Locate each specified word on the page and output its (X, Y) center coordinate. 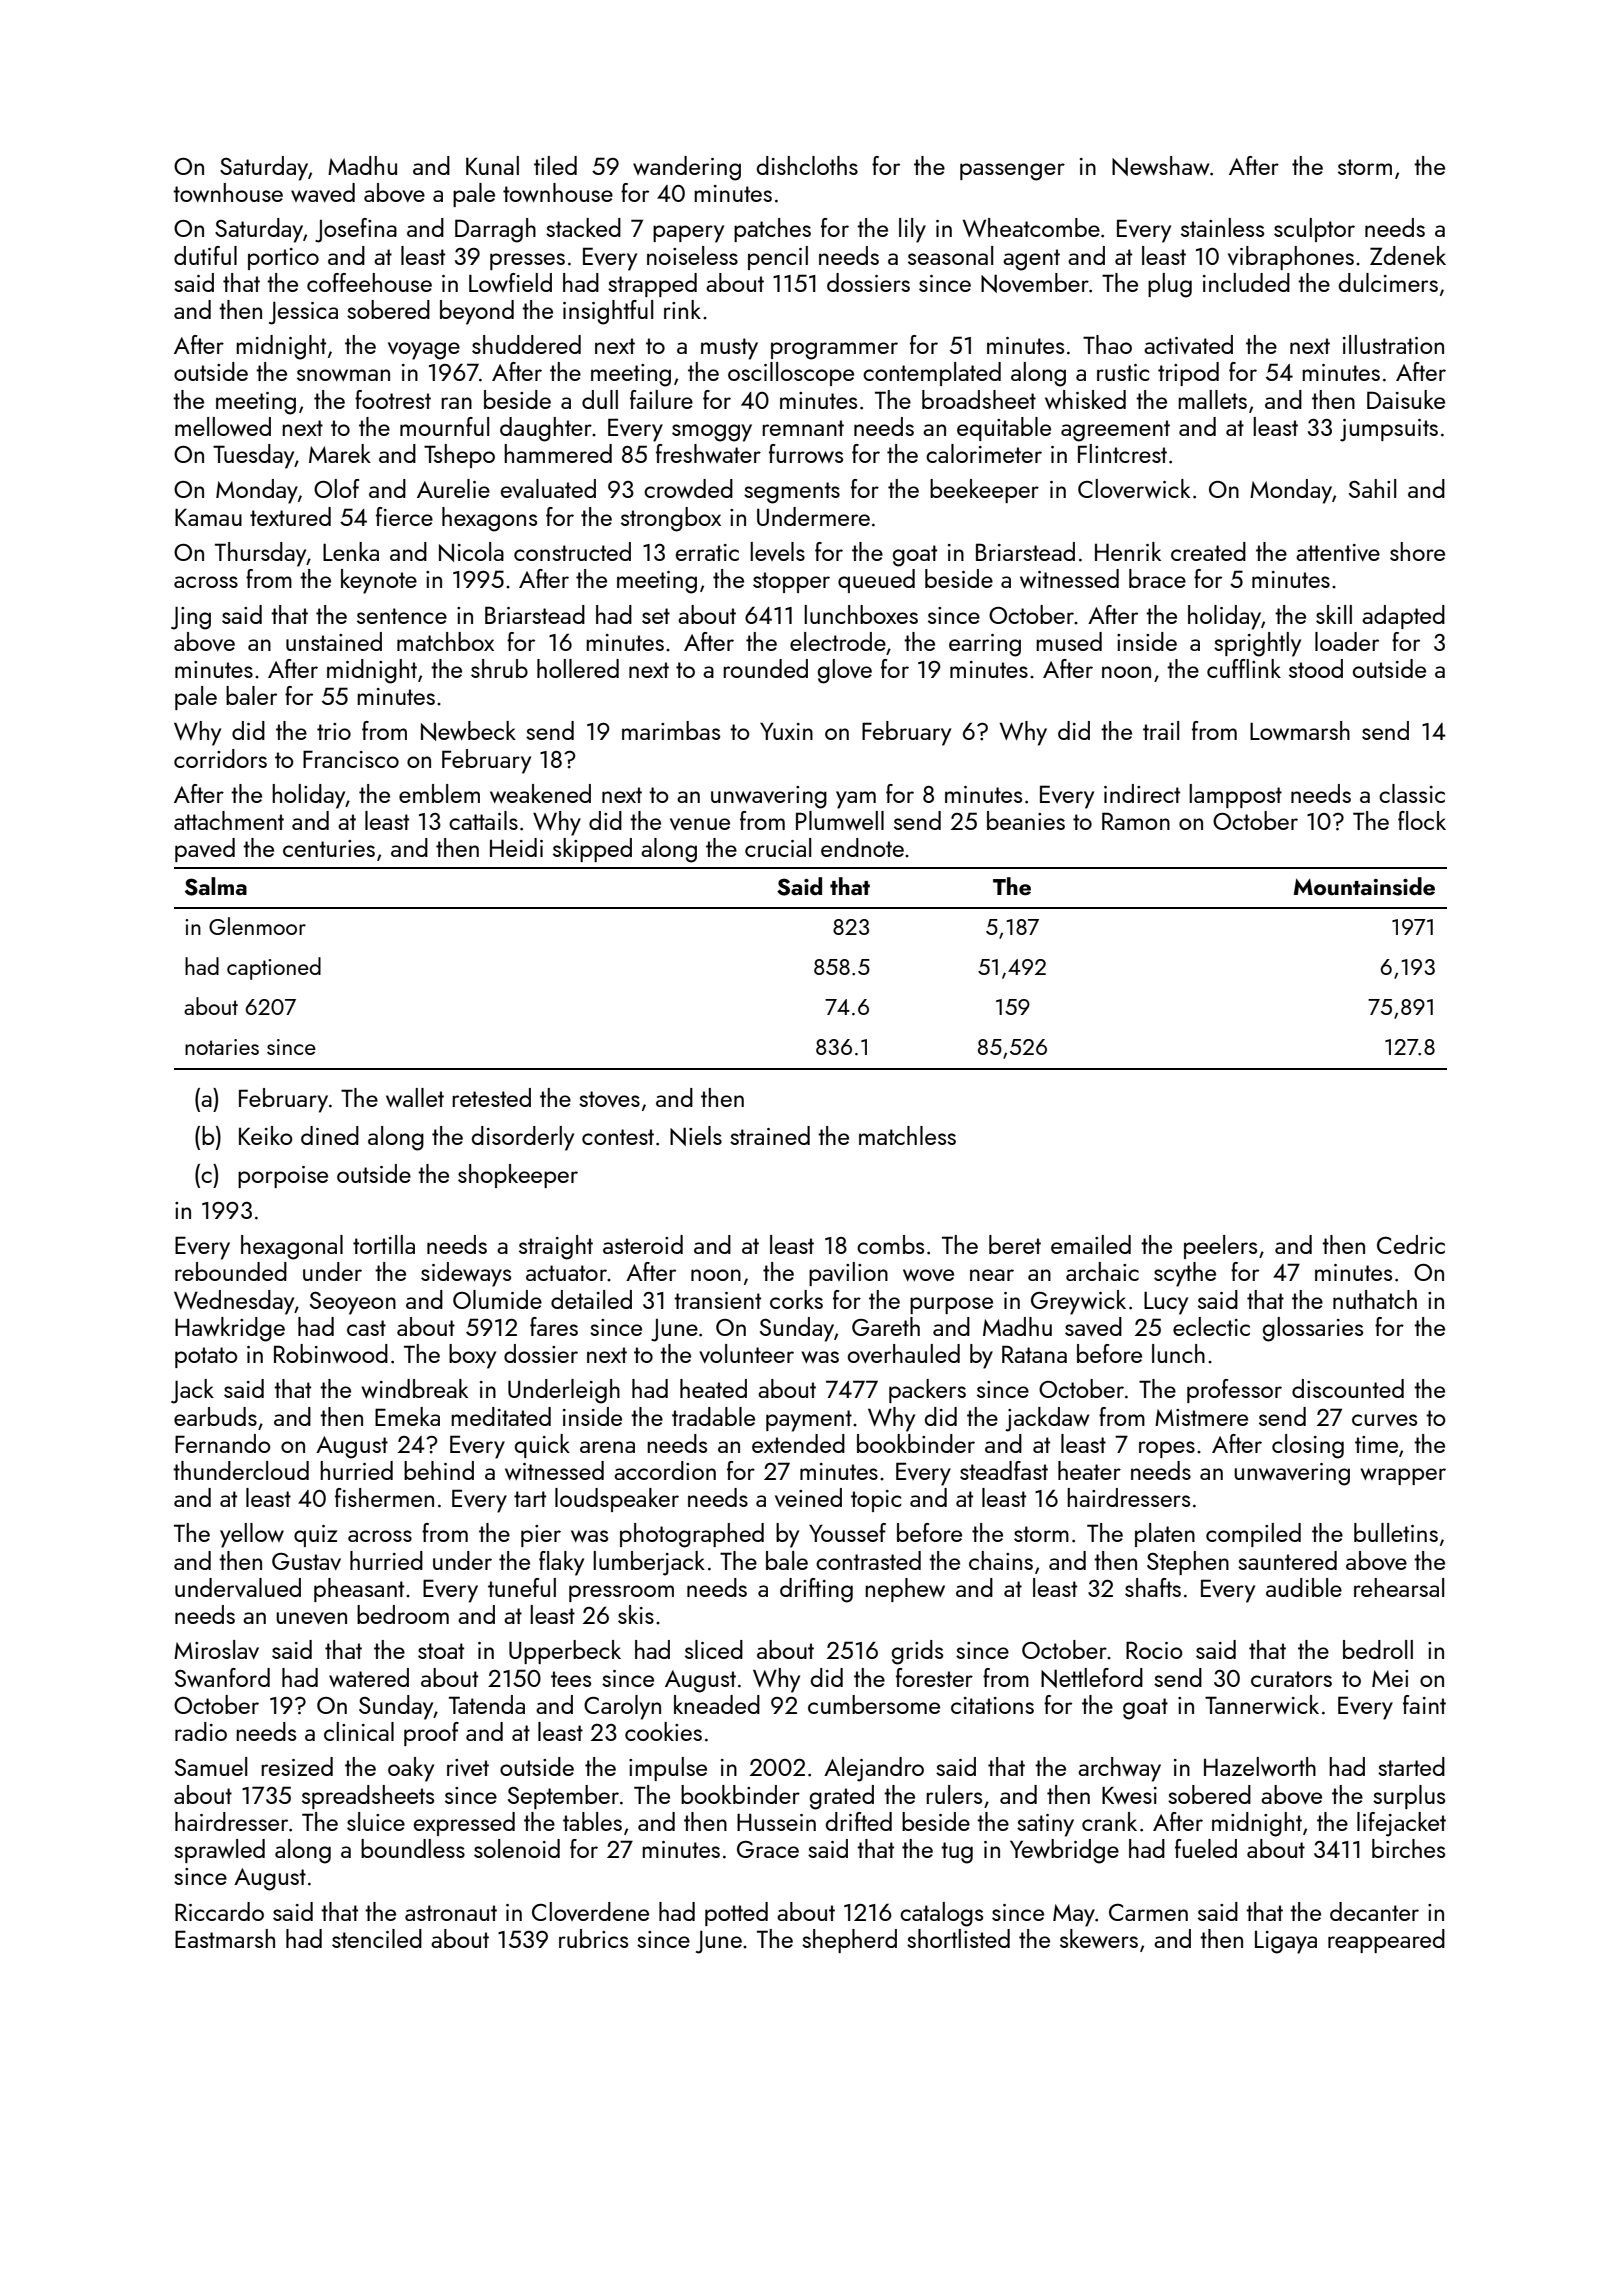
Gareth (886, 1326)
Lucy (1166, 1303)
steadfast (1004, 1470)
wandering (687, 168)
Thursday (261, 554)
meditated (501, 1416)
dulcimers (1388, 282)
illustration (1393, 344)
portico (283, 259)
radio (201, 1731)
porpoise (283, 1177)
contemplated (932, 374)
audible (1304, 1587)
